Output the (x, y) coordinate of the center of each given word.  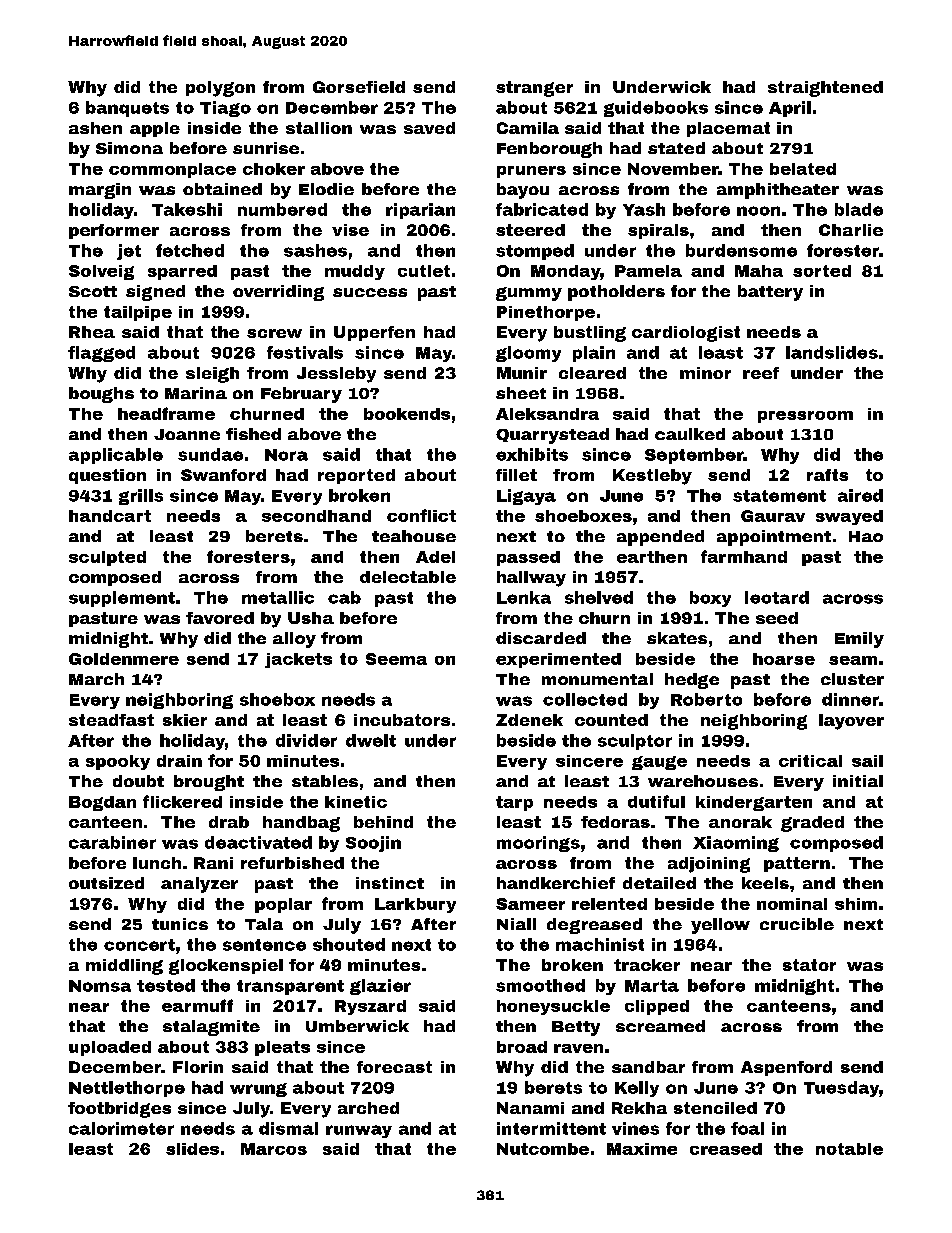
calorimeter (121, 1128)
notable (849, 1149)
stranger (534, 89)
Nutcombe (543, 1149)
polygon (220, 89)
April (790, 109)
